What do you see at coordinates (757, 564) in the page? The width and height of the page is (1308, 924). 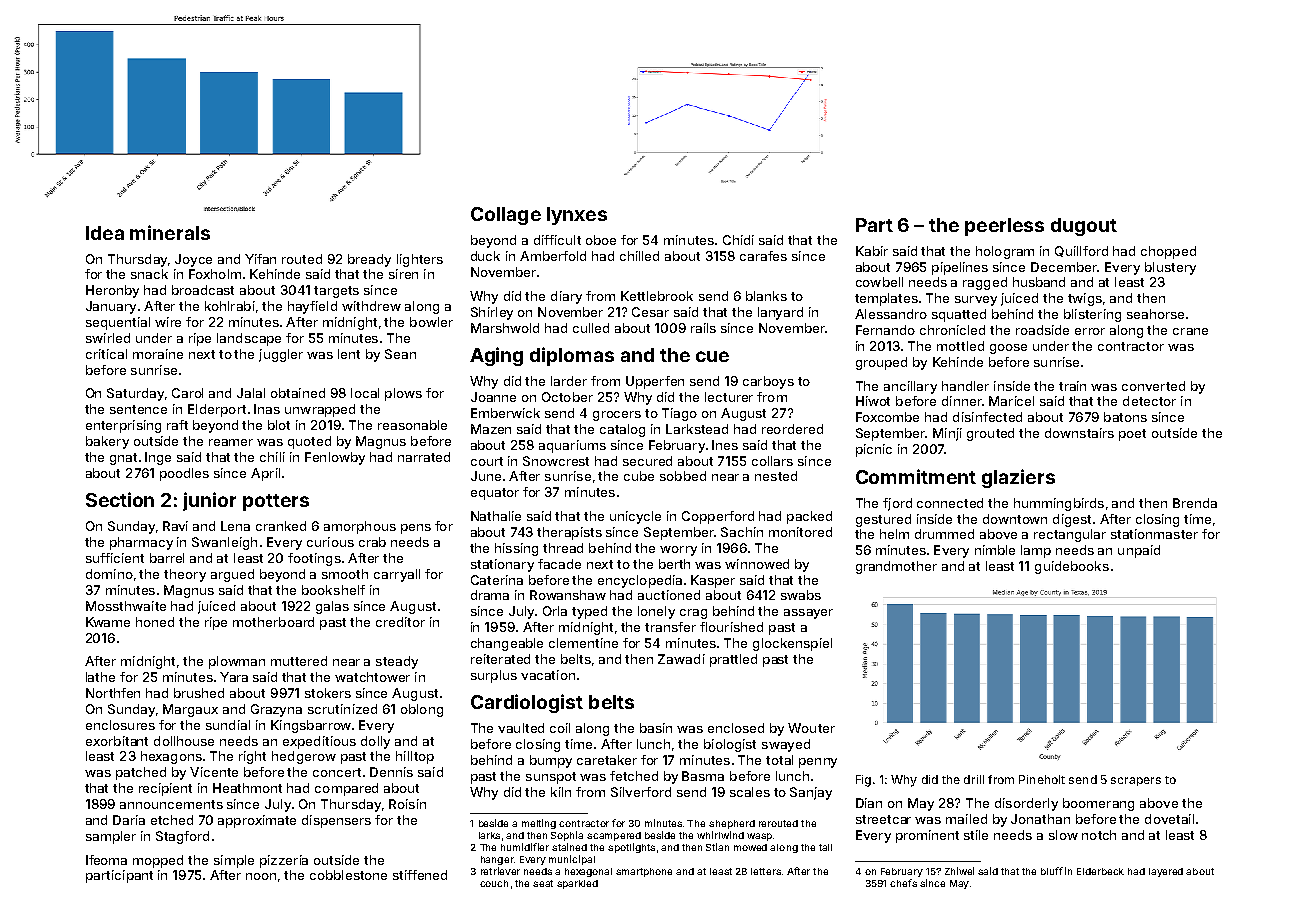 I see `winnowed` at bounding box center [757, 564].
